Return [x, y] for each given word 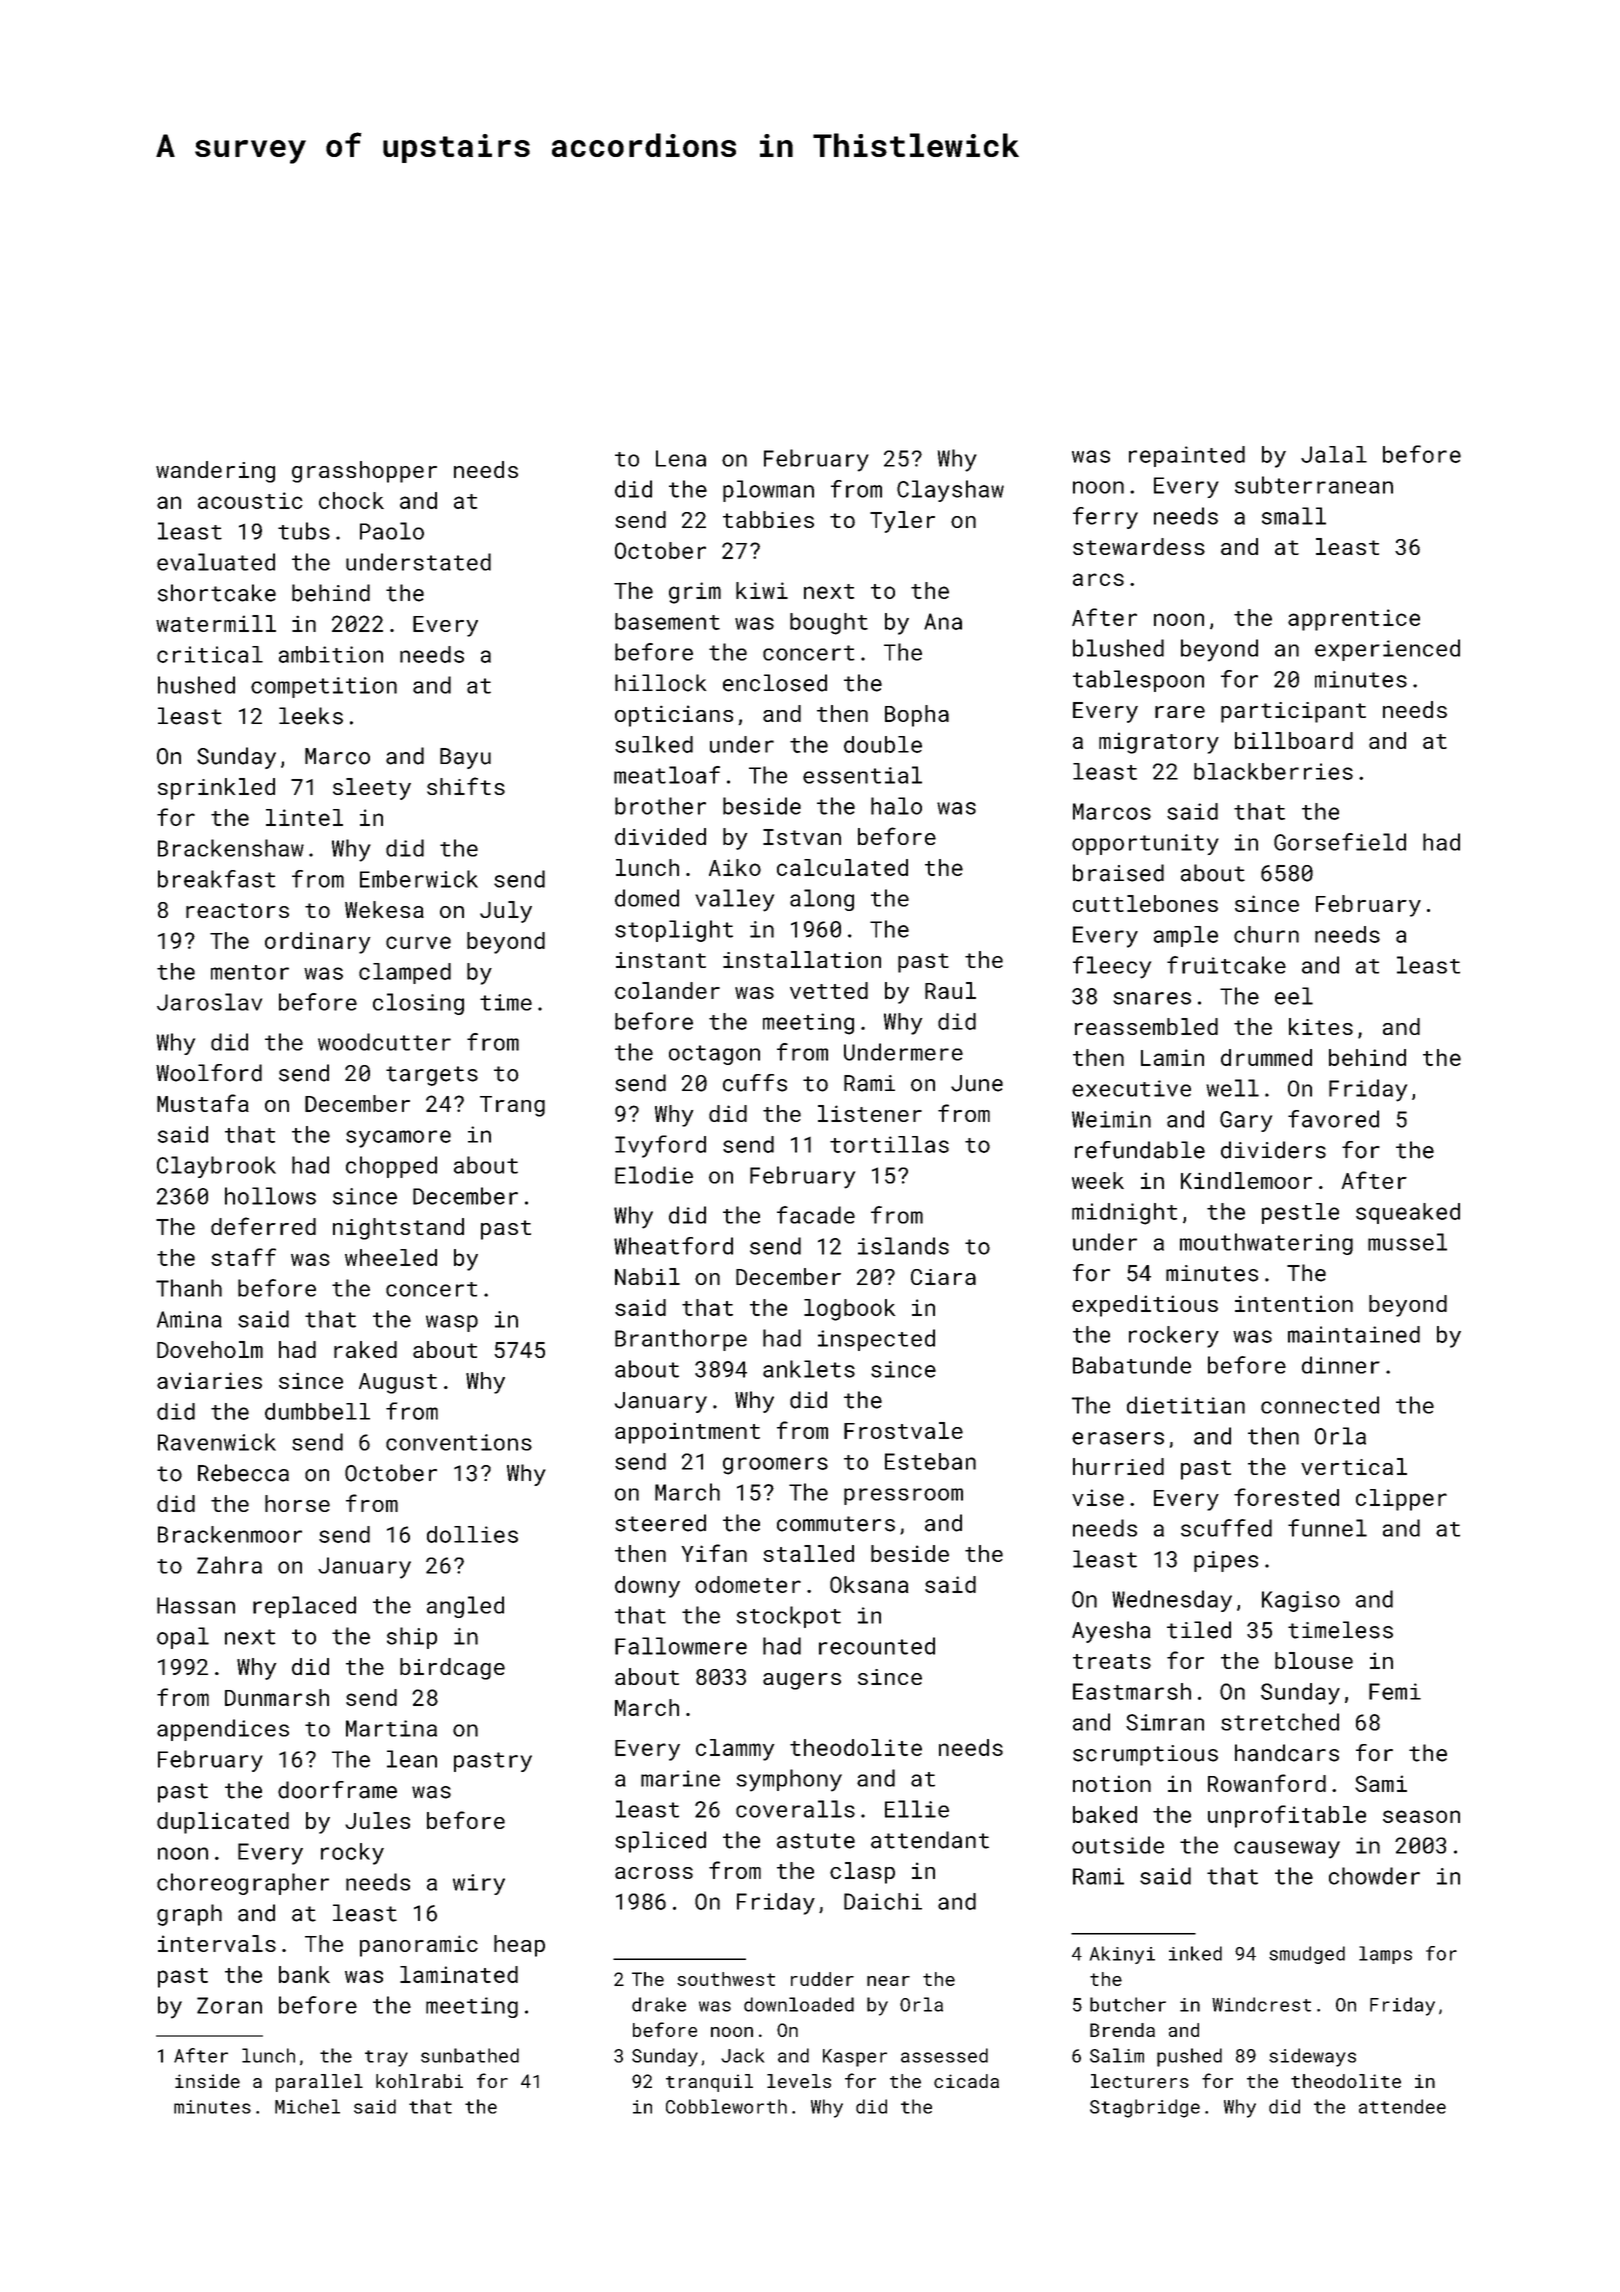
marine [680, 1778]
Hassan [196, 1605]
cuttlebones [1145, 903]
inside [207, 2081]
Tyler [902, 522]
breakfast [217, 879]
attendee [1402, 2106]
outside [1118, 1845]
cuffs [755, 1083]
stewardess [1139, 546]
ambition [331, 654]
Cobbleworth [726, 2106]
